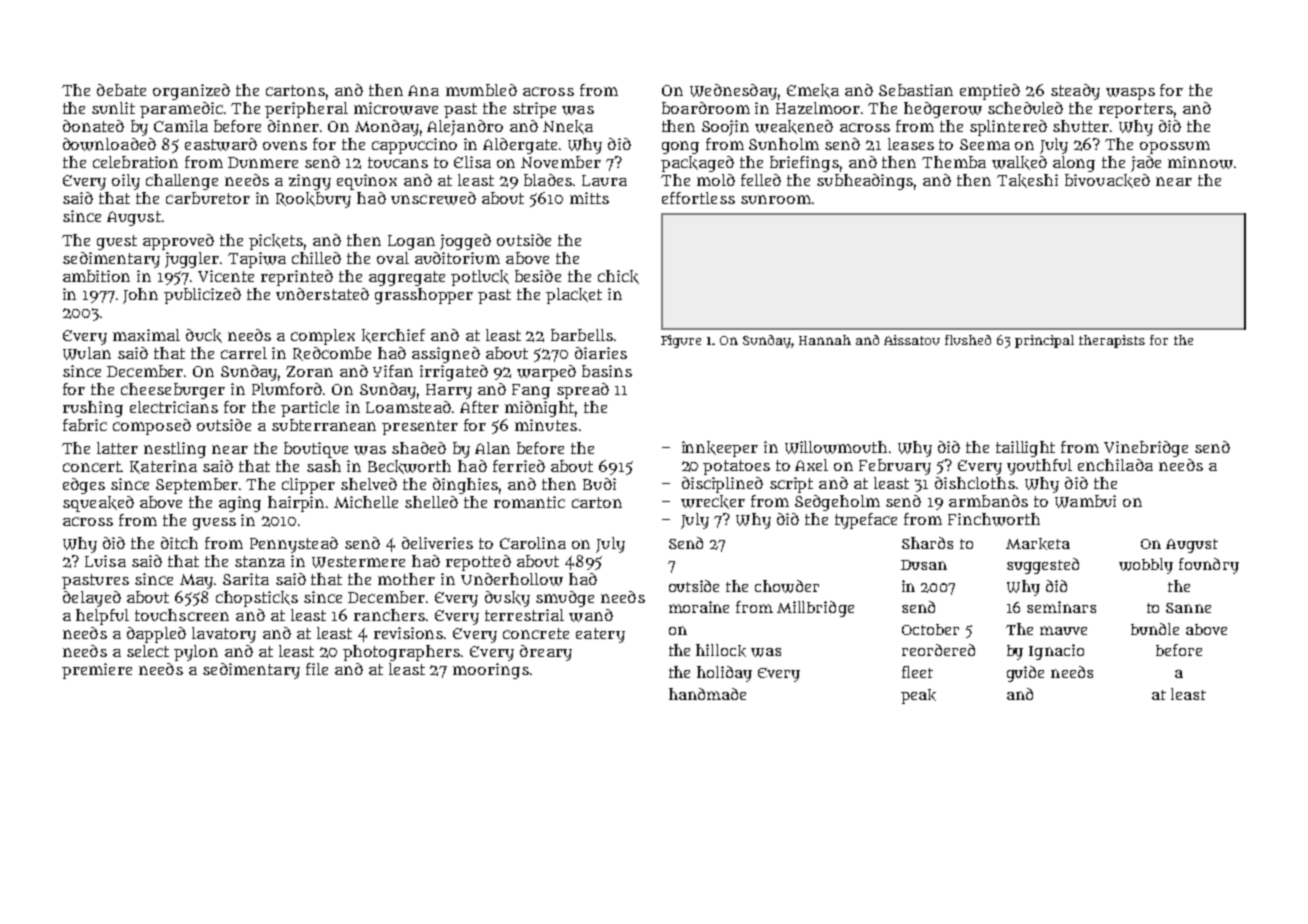 The image size is (1308, 924). I want to click on Michelle, so click(366, 502).
